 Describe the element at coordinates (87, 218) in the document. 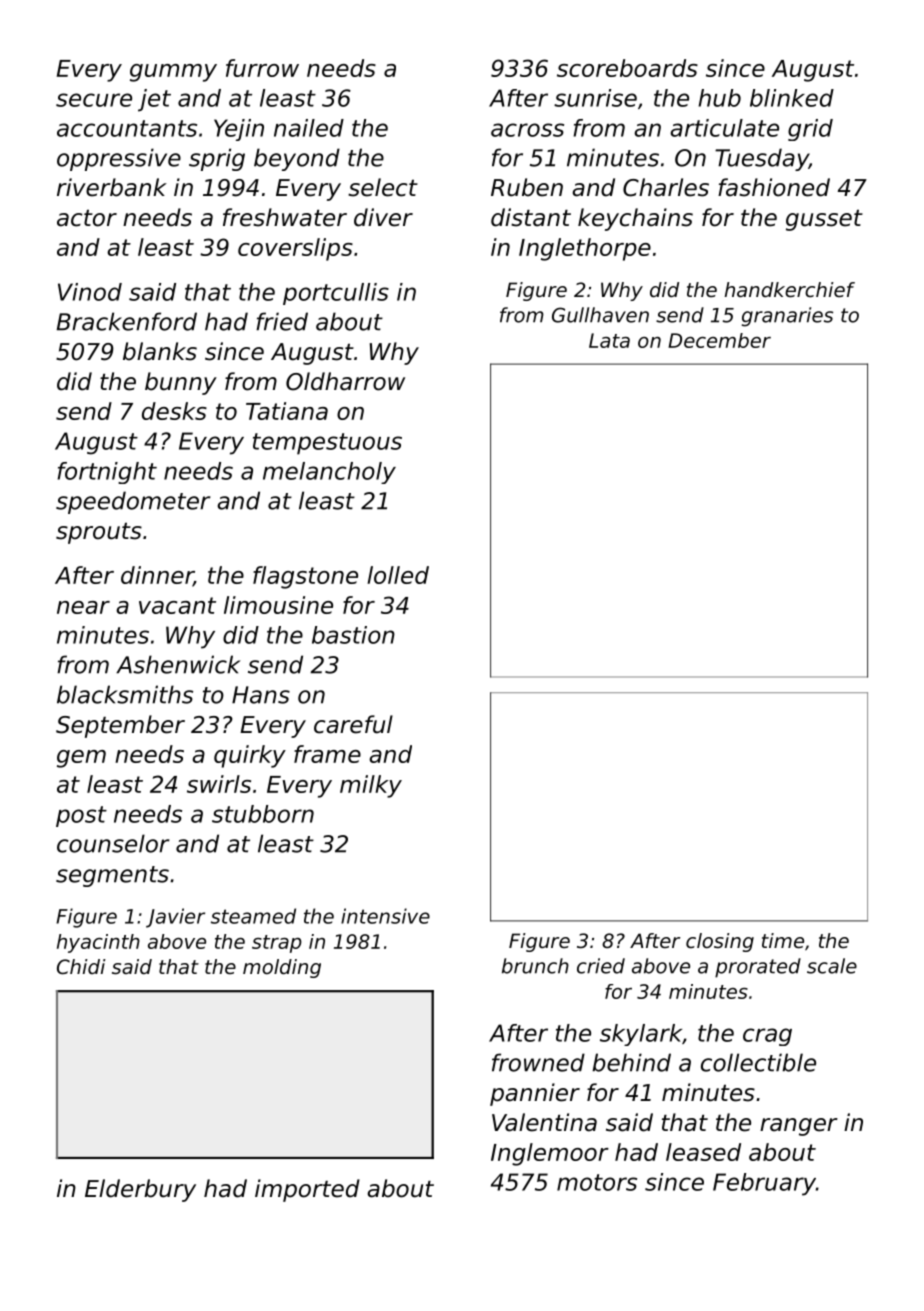

I see `actor` at that location.
